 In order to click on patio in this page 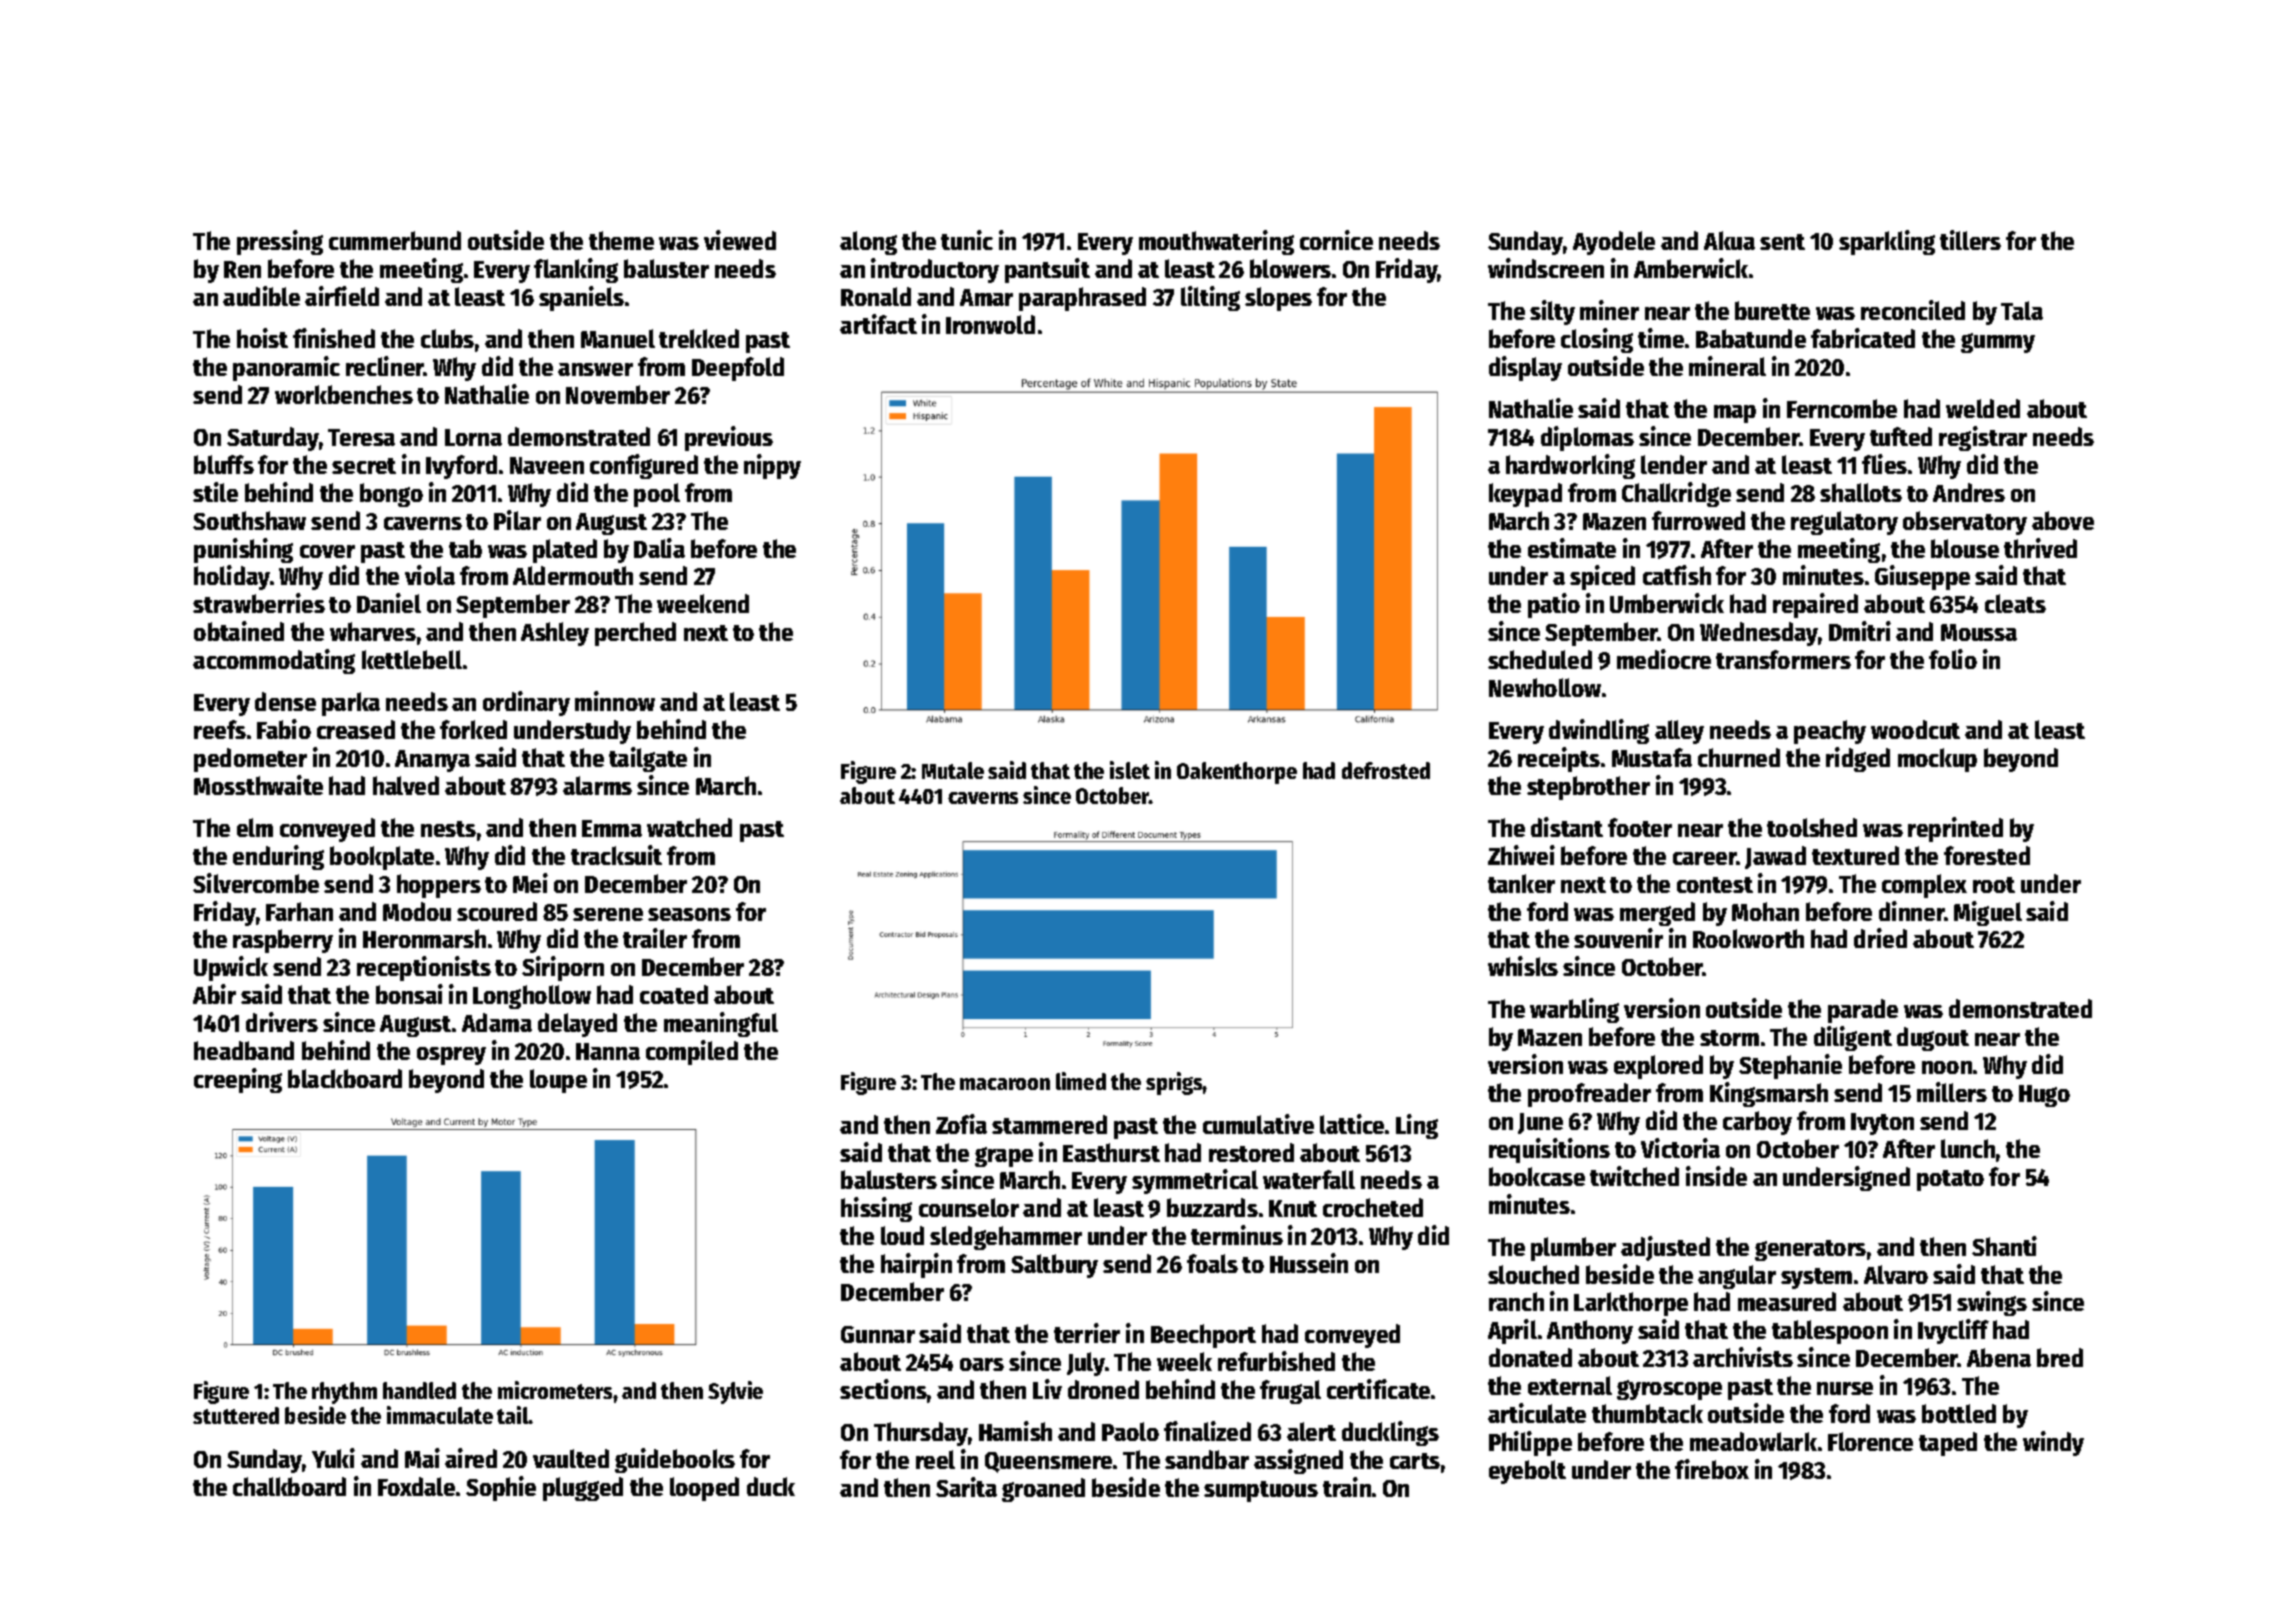, I will do `click(1554, 605)`.
